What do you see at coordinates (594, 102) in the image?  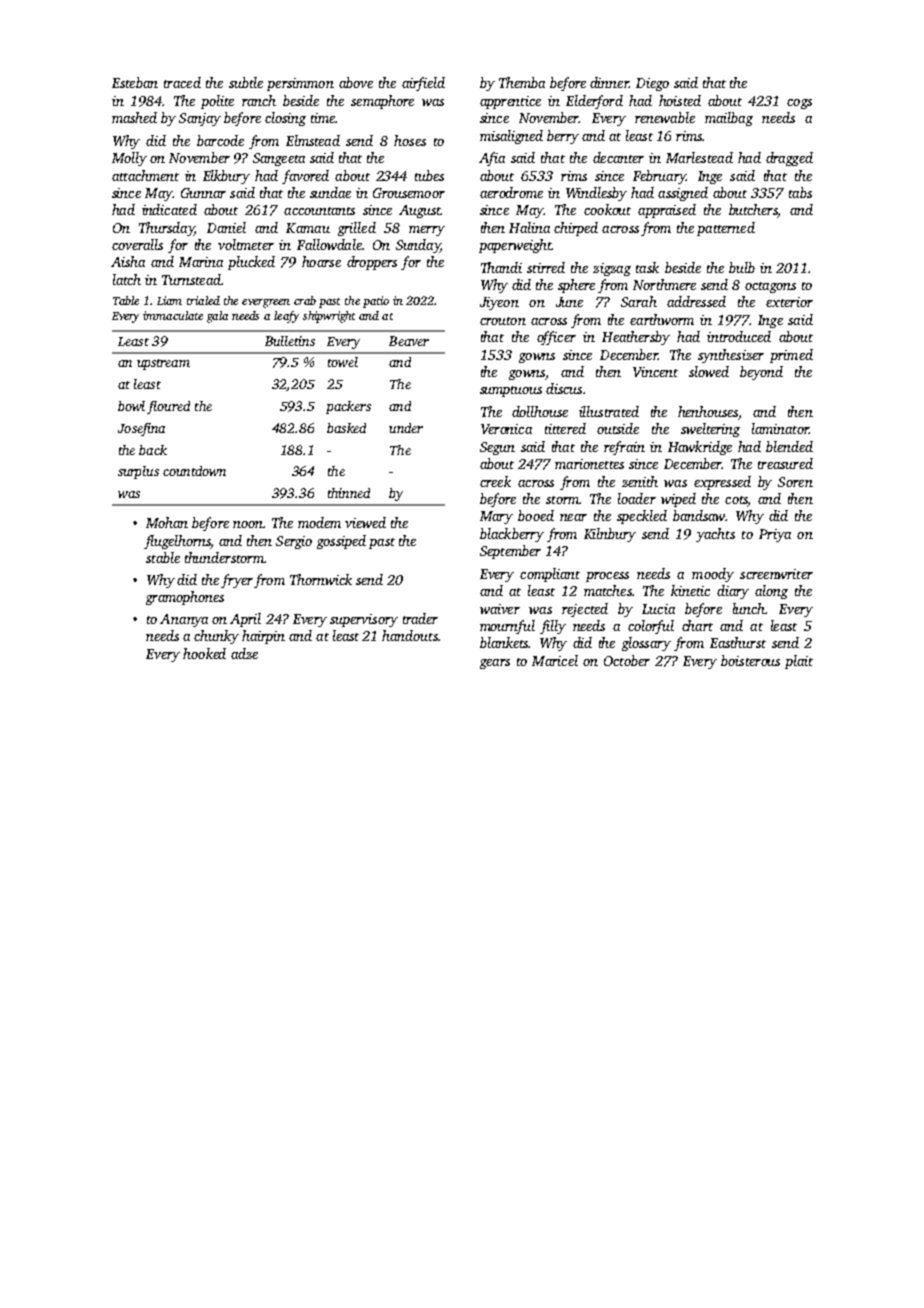 I see `Elderford` at bounding box center [594, 102].
